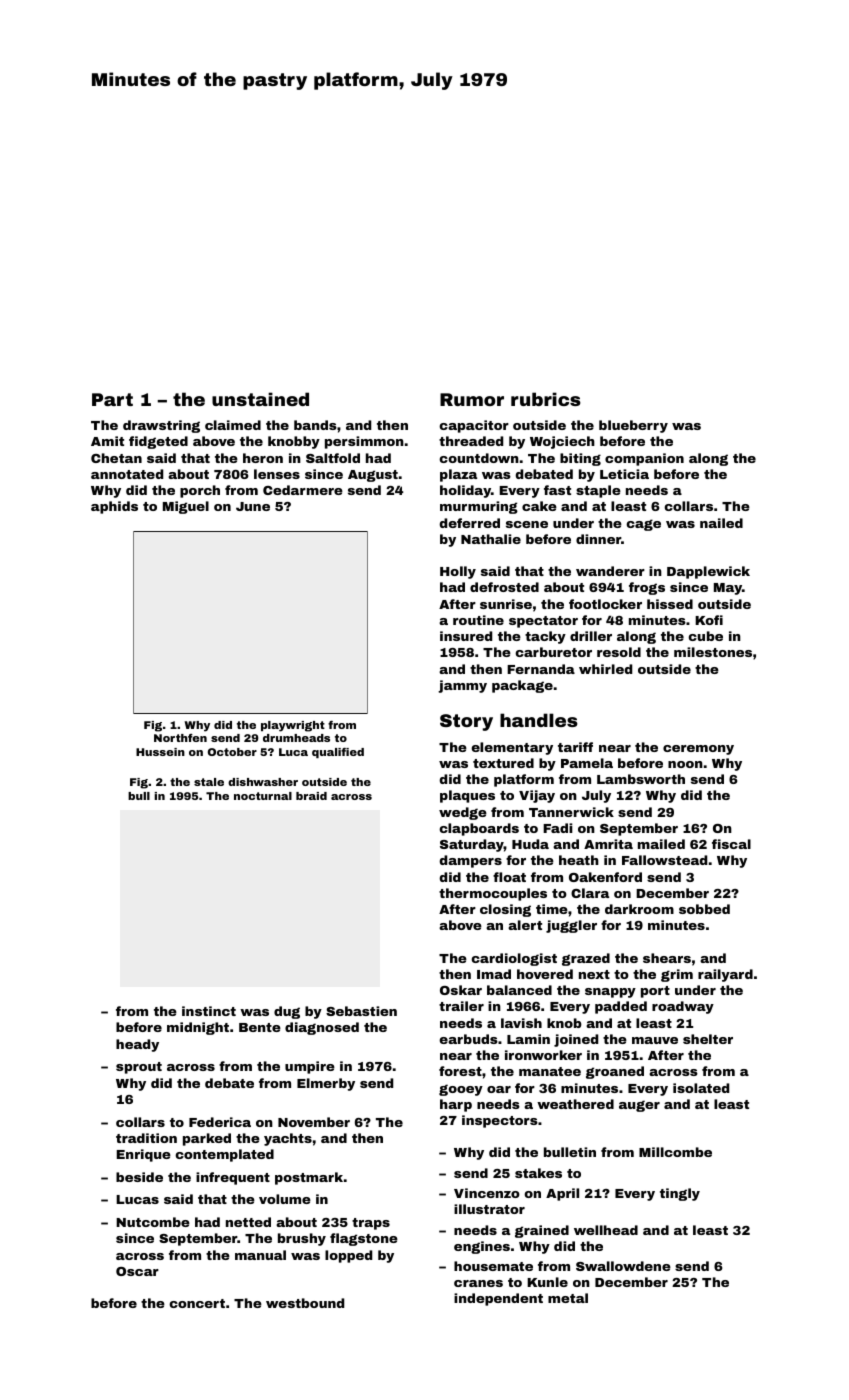 This document has height=1400, width=849. I want to click on biting, so click(580, 459).
